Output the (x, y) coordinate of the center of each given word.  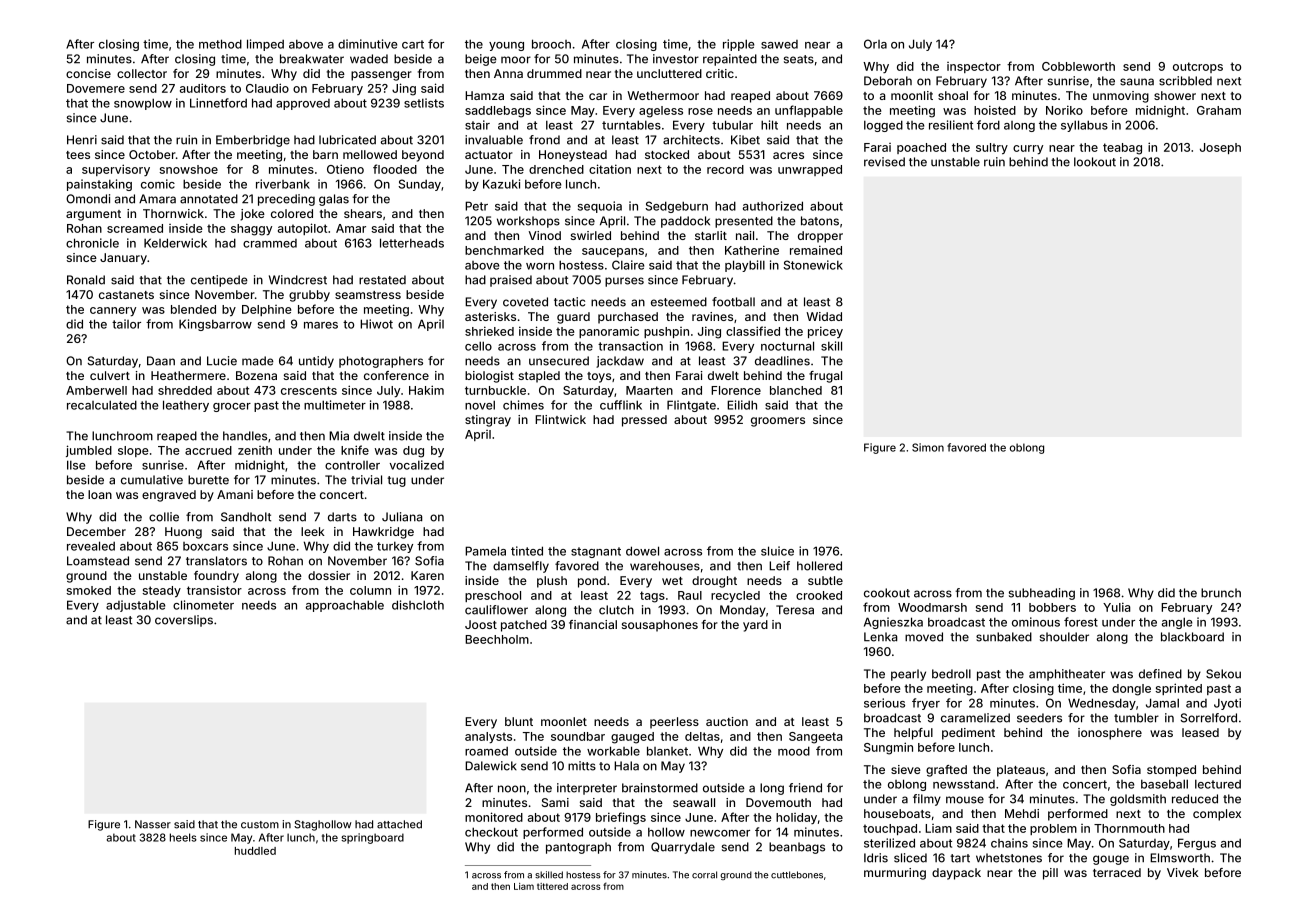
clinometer (203, 605)
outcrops (1198, 67)
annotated (209, 199)
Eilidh (742, 405)
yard (755, 626)
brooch (551, 44)
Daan (161, 361)
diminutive (368, 44)
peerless (674, 723)
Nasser (153, 824)
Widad (824, 316)
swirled (591, 235)
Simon (928, 447)
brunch (1221, 593)
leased (1200, 732)
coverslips (184, 621)
